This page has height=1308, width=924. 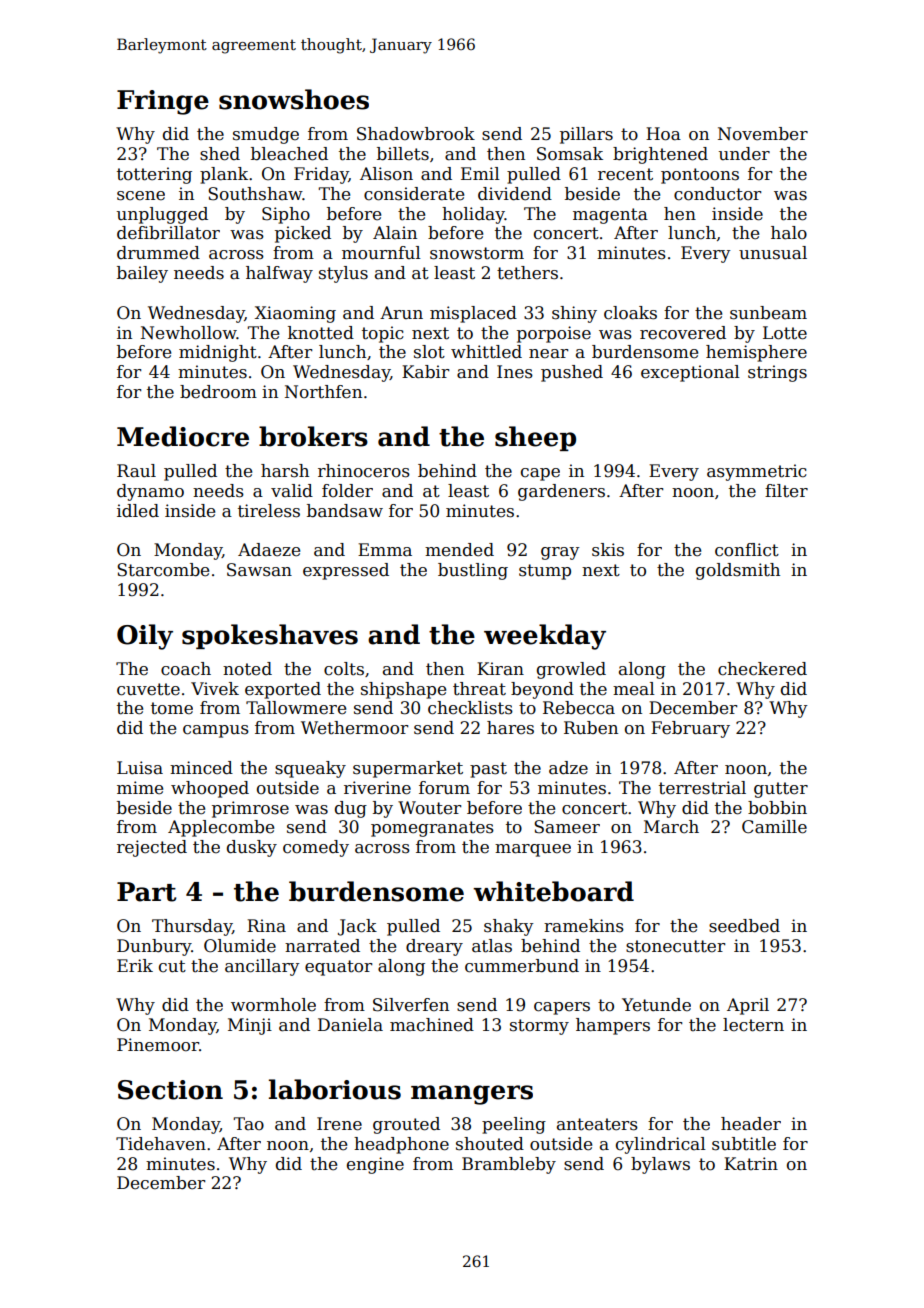 I want to click on conflict, so click(x=747, y=550).
